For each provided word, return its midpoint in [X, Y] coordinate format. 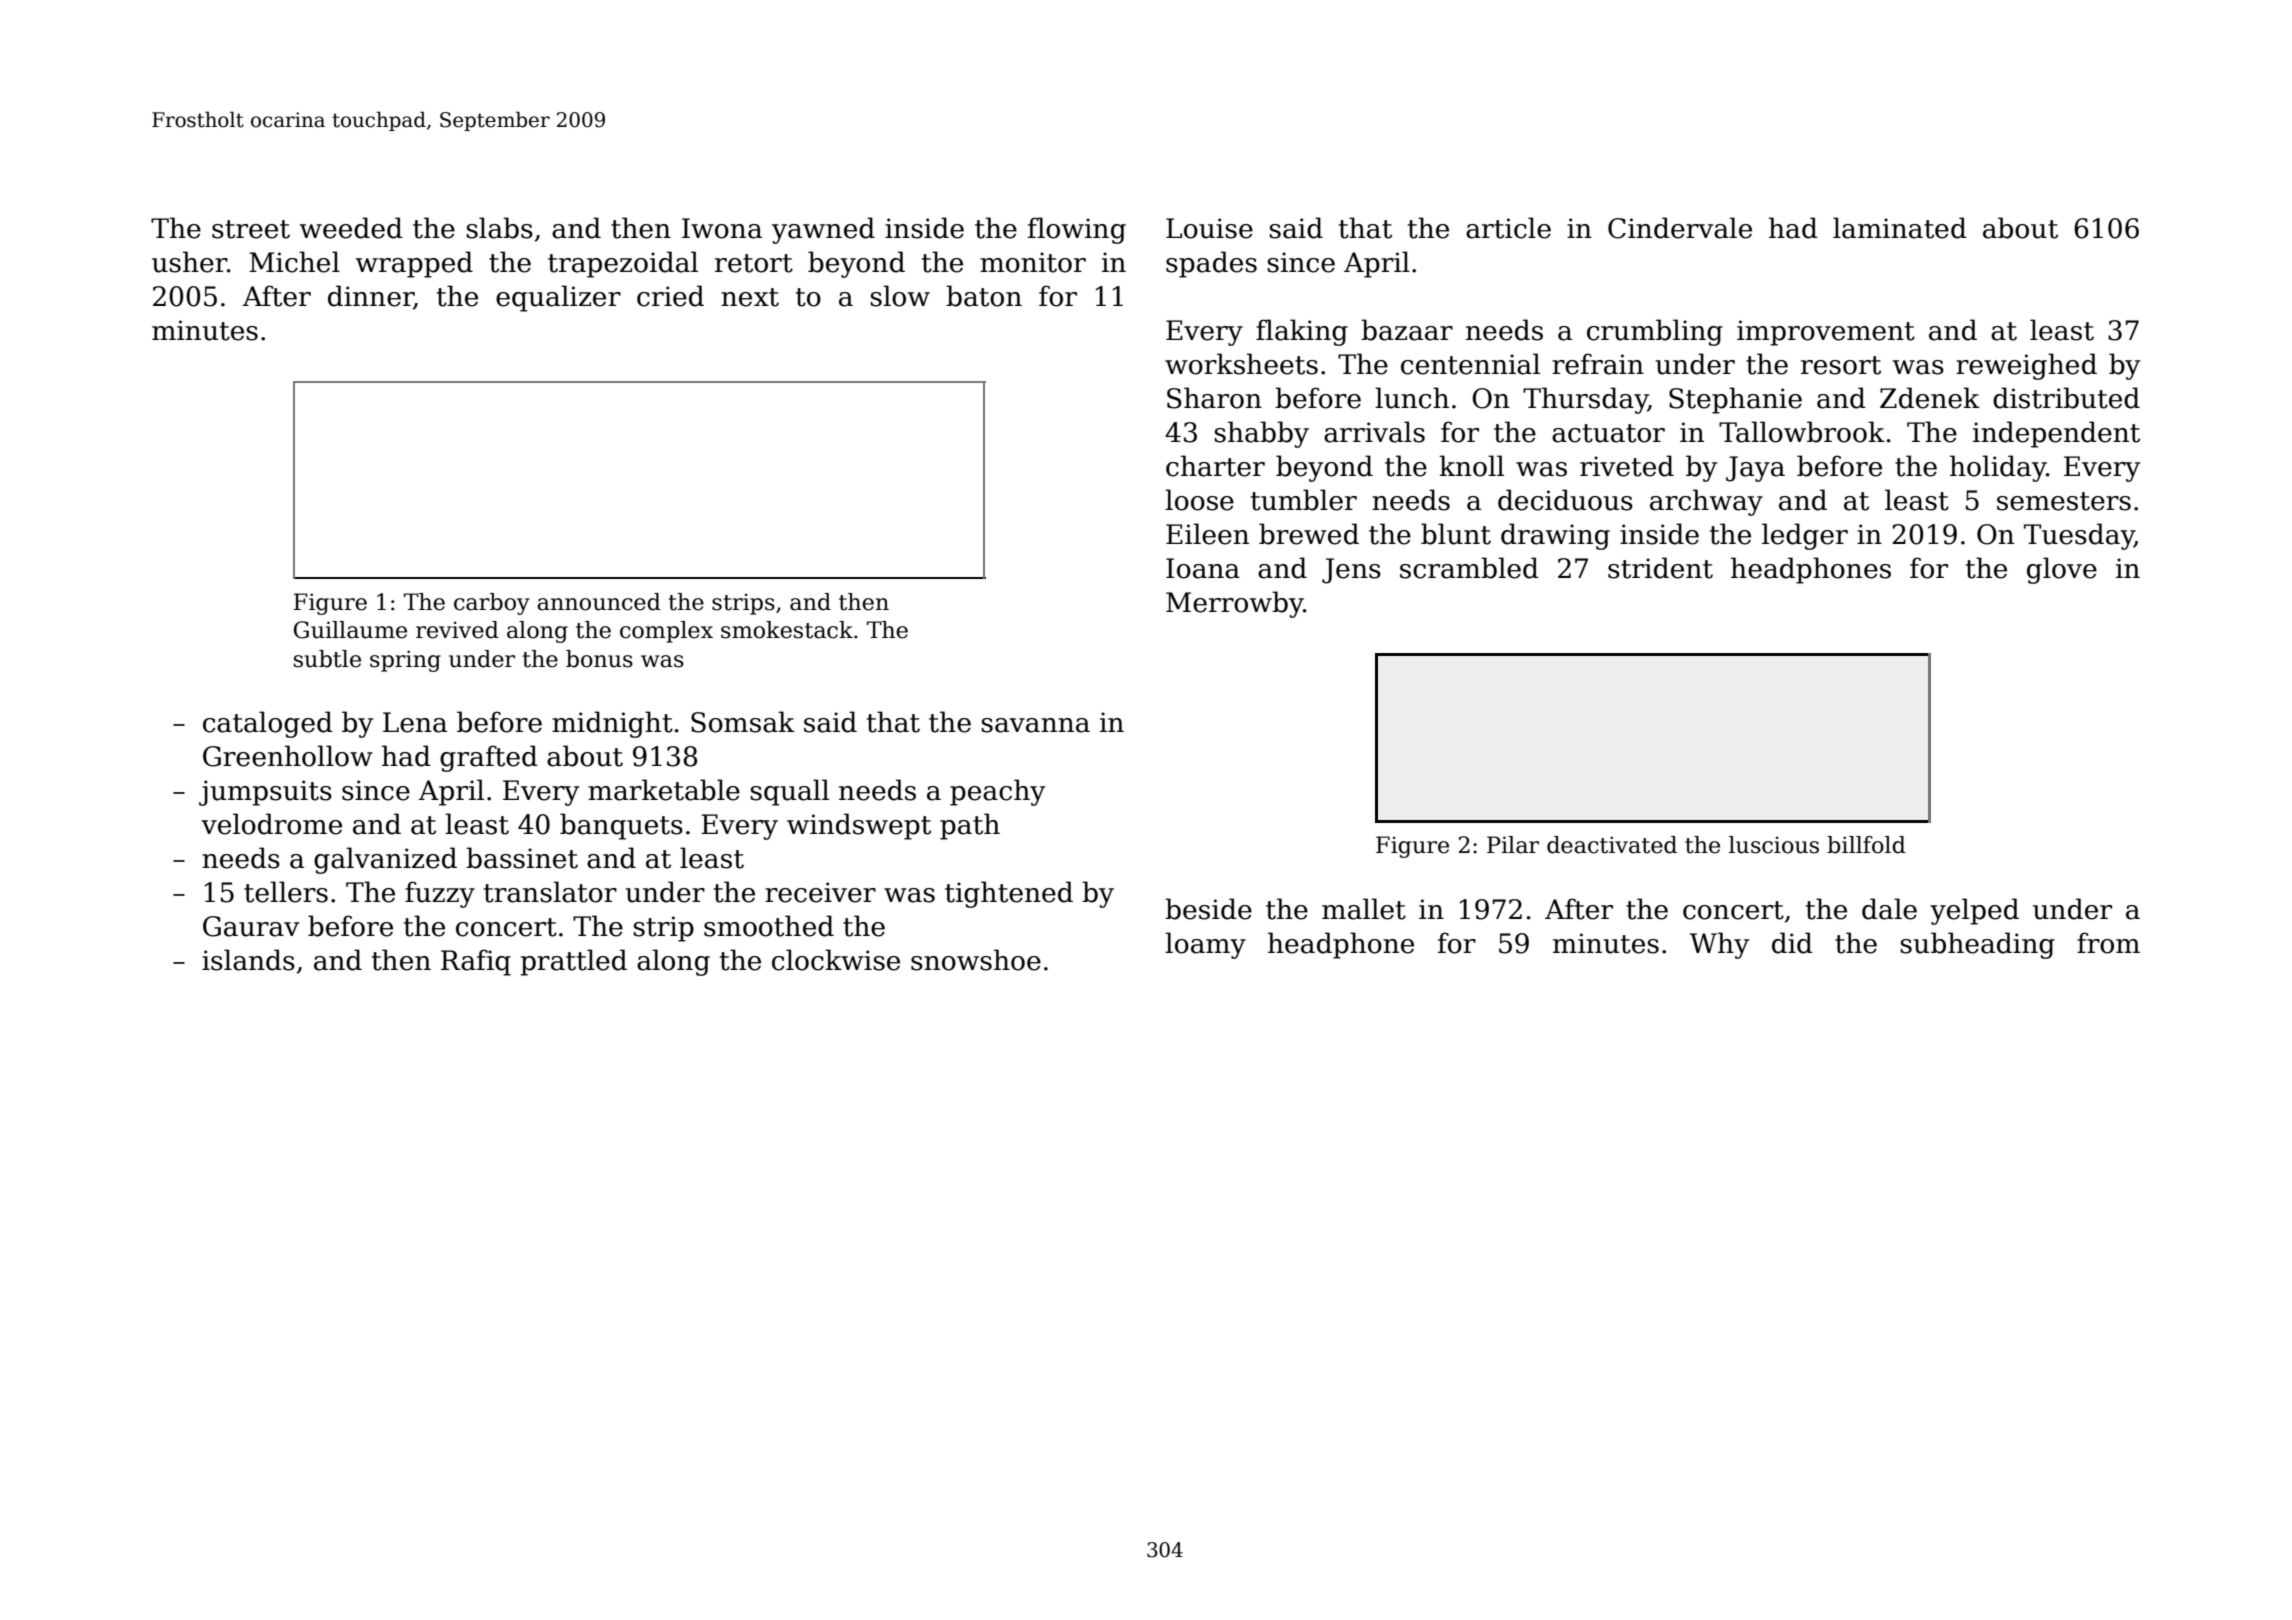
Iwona [722, 228]
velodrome [271, 824]
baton [984, 296]
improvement [1826, 333]
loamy [1205, 945]
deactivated [1612, 845]
